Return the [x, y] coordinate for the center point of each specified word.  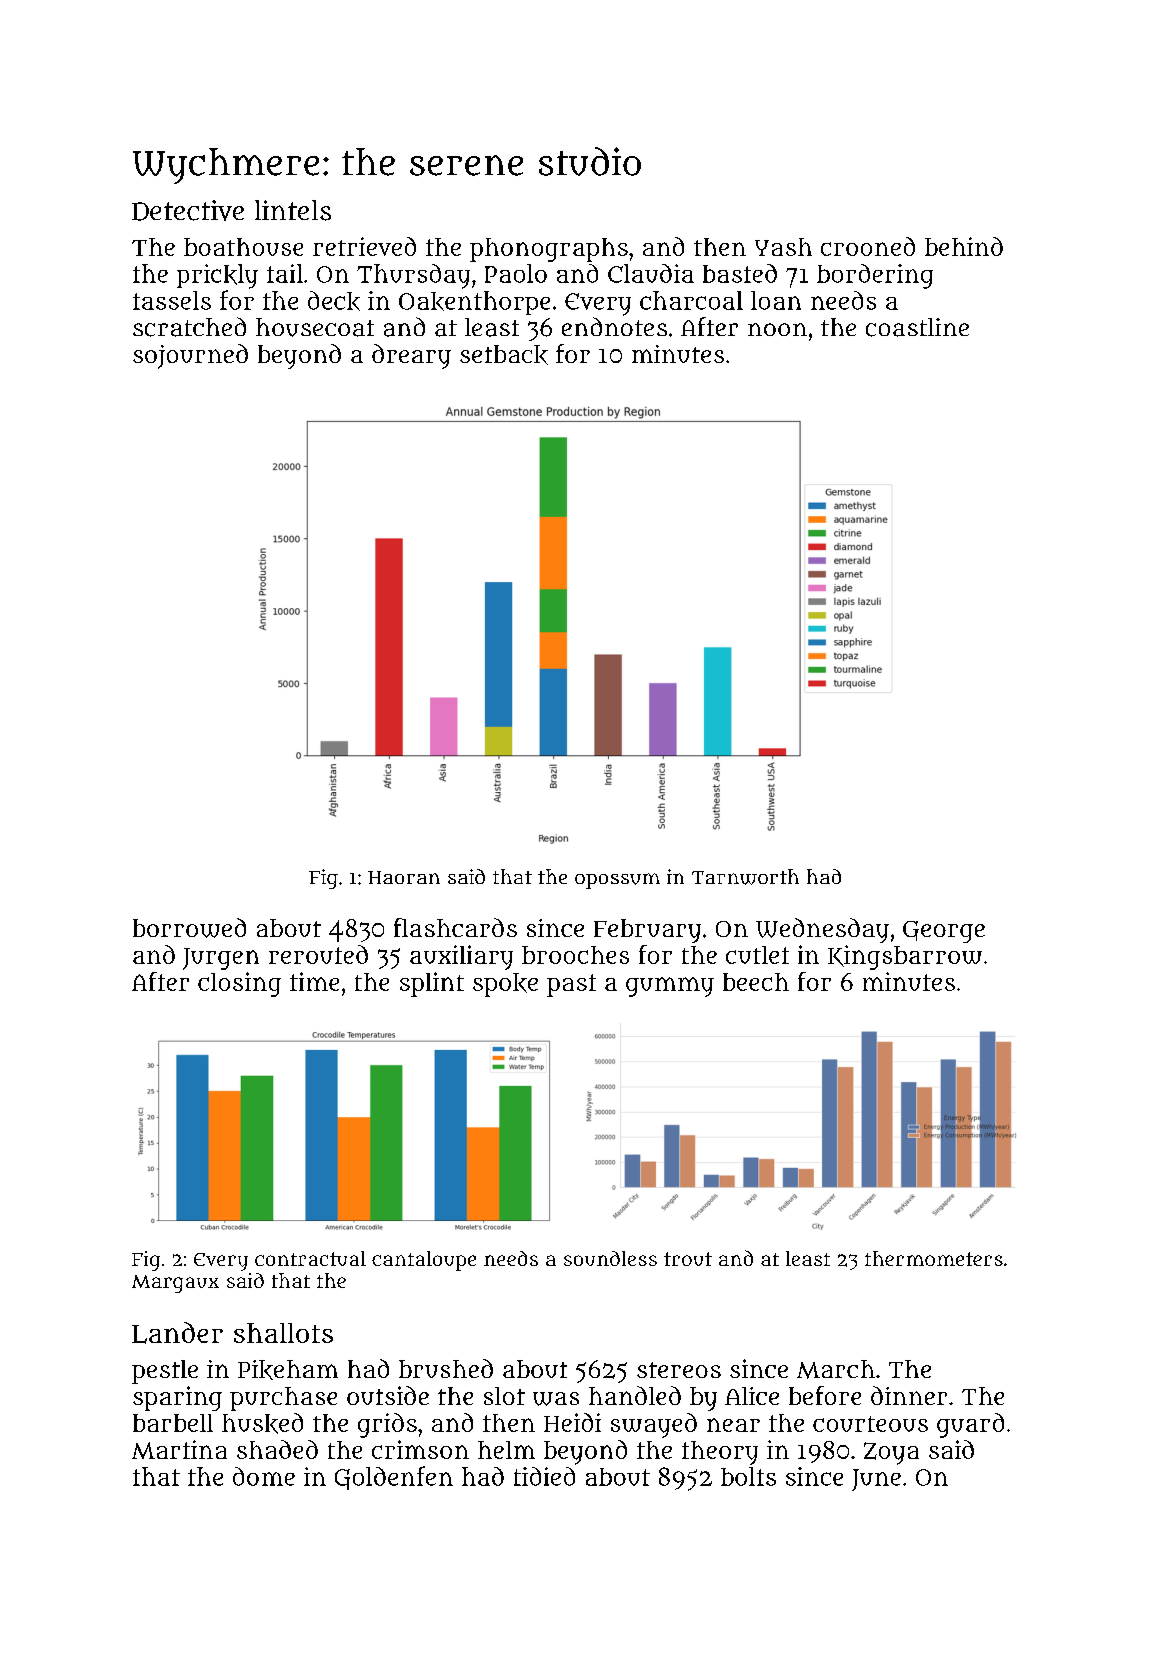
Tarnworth [745, 877]
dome [264, 1476]
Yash [783, 247]
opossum [617, 881]
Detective [188, 210]
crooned [868, 246]
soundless [610, 1258]
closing [239, 984]
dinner [909, 1395]
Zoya [891, 1453]
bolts [748, 1476]
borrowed [189, 928]
